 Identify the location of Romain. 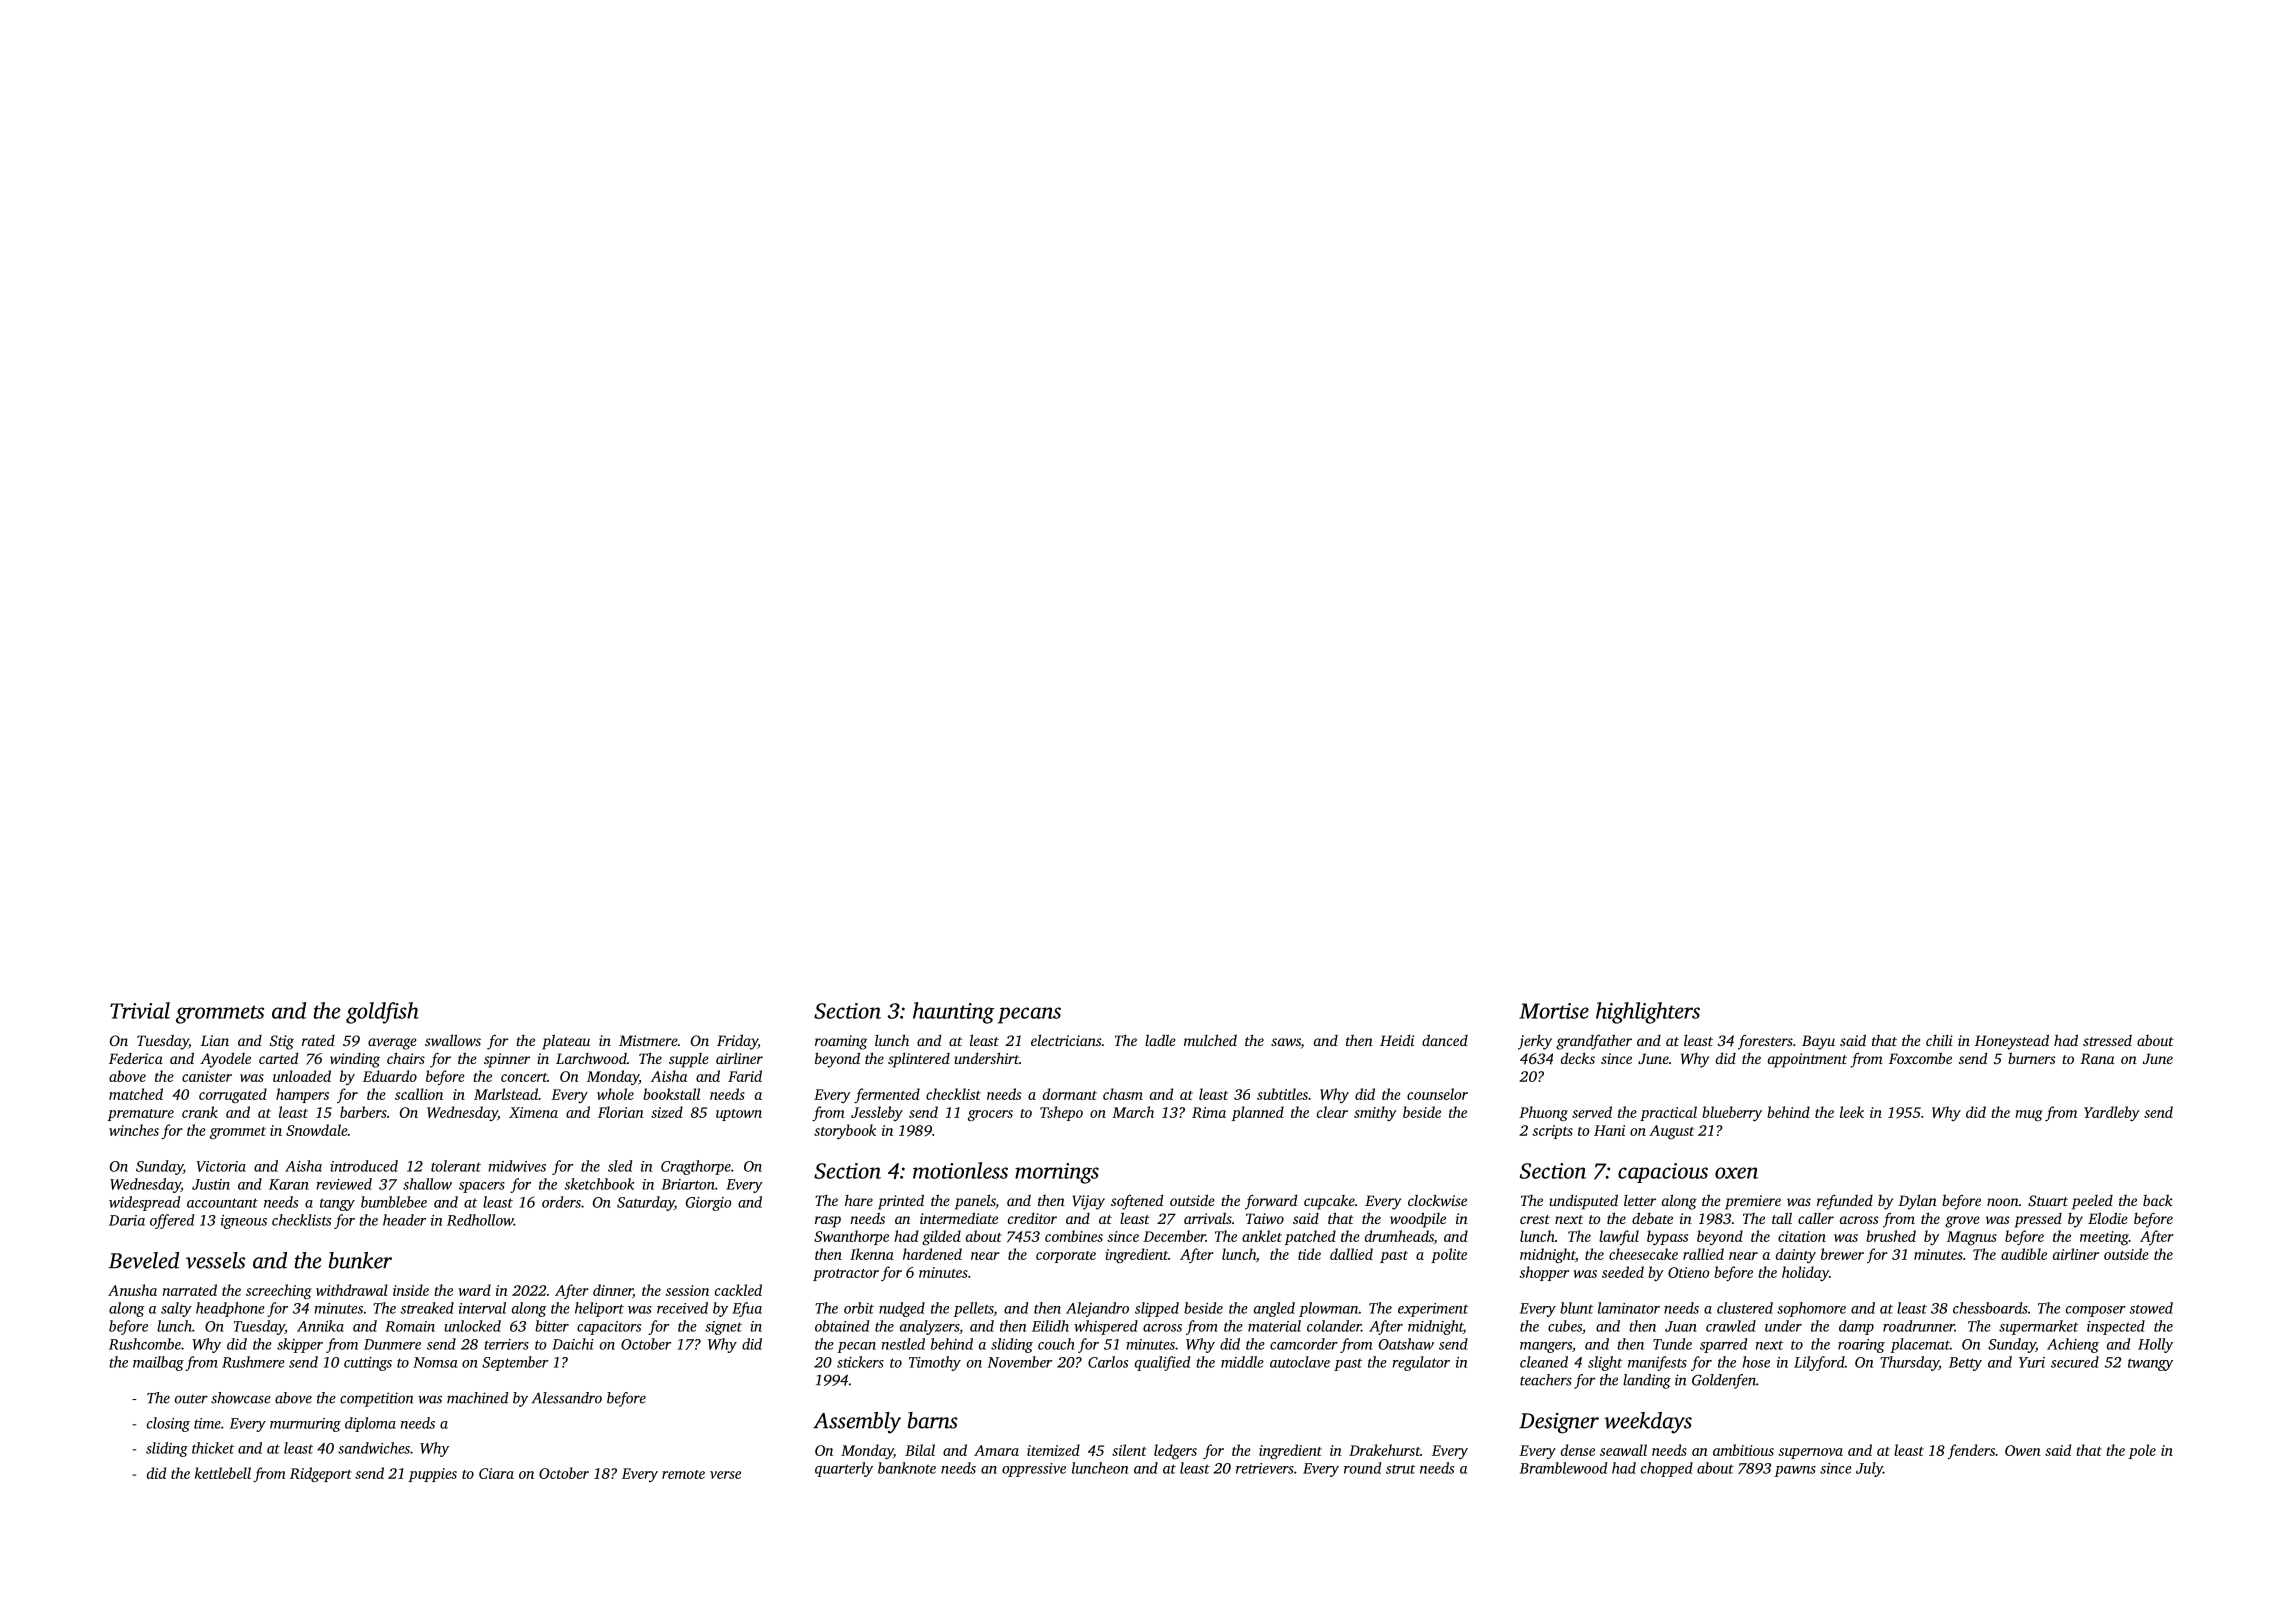
(410, 1326).
